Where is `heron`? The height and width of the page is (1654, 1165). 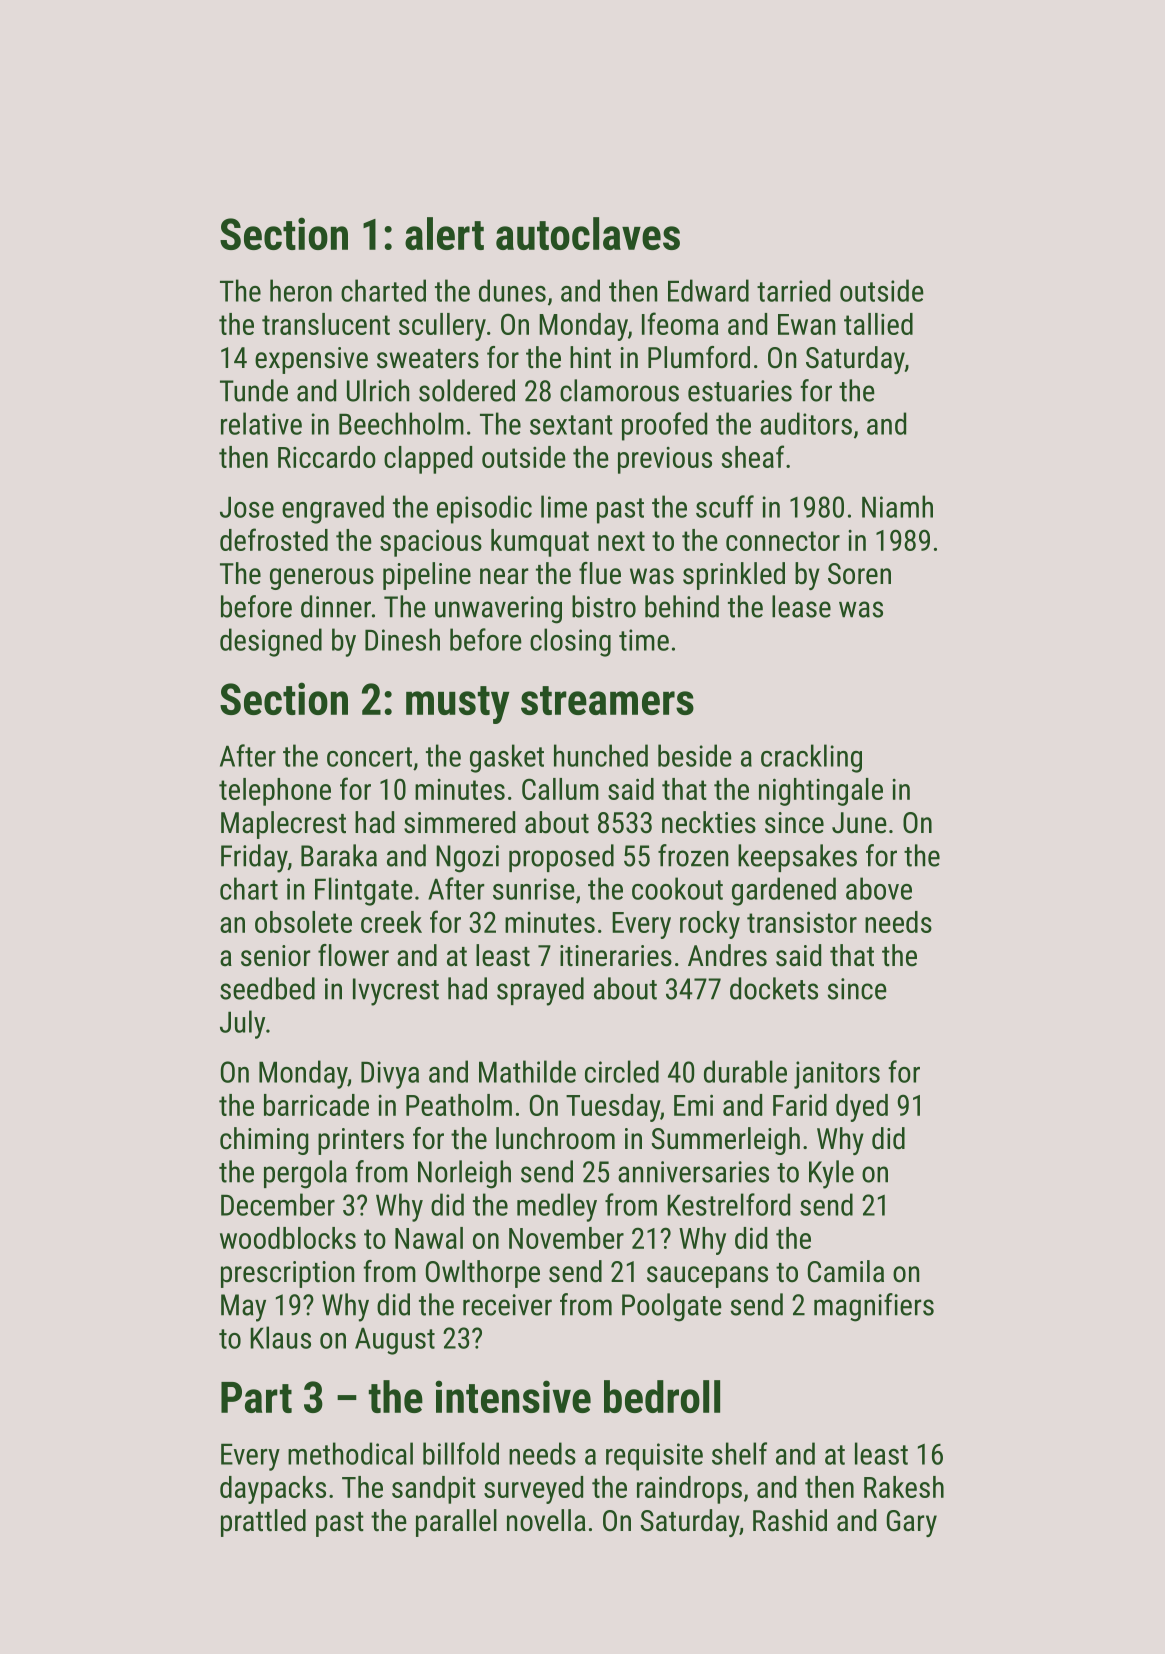
heron is located at coordinates (301, 290).
